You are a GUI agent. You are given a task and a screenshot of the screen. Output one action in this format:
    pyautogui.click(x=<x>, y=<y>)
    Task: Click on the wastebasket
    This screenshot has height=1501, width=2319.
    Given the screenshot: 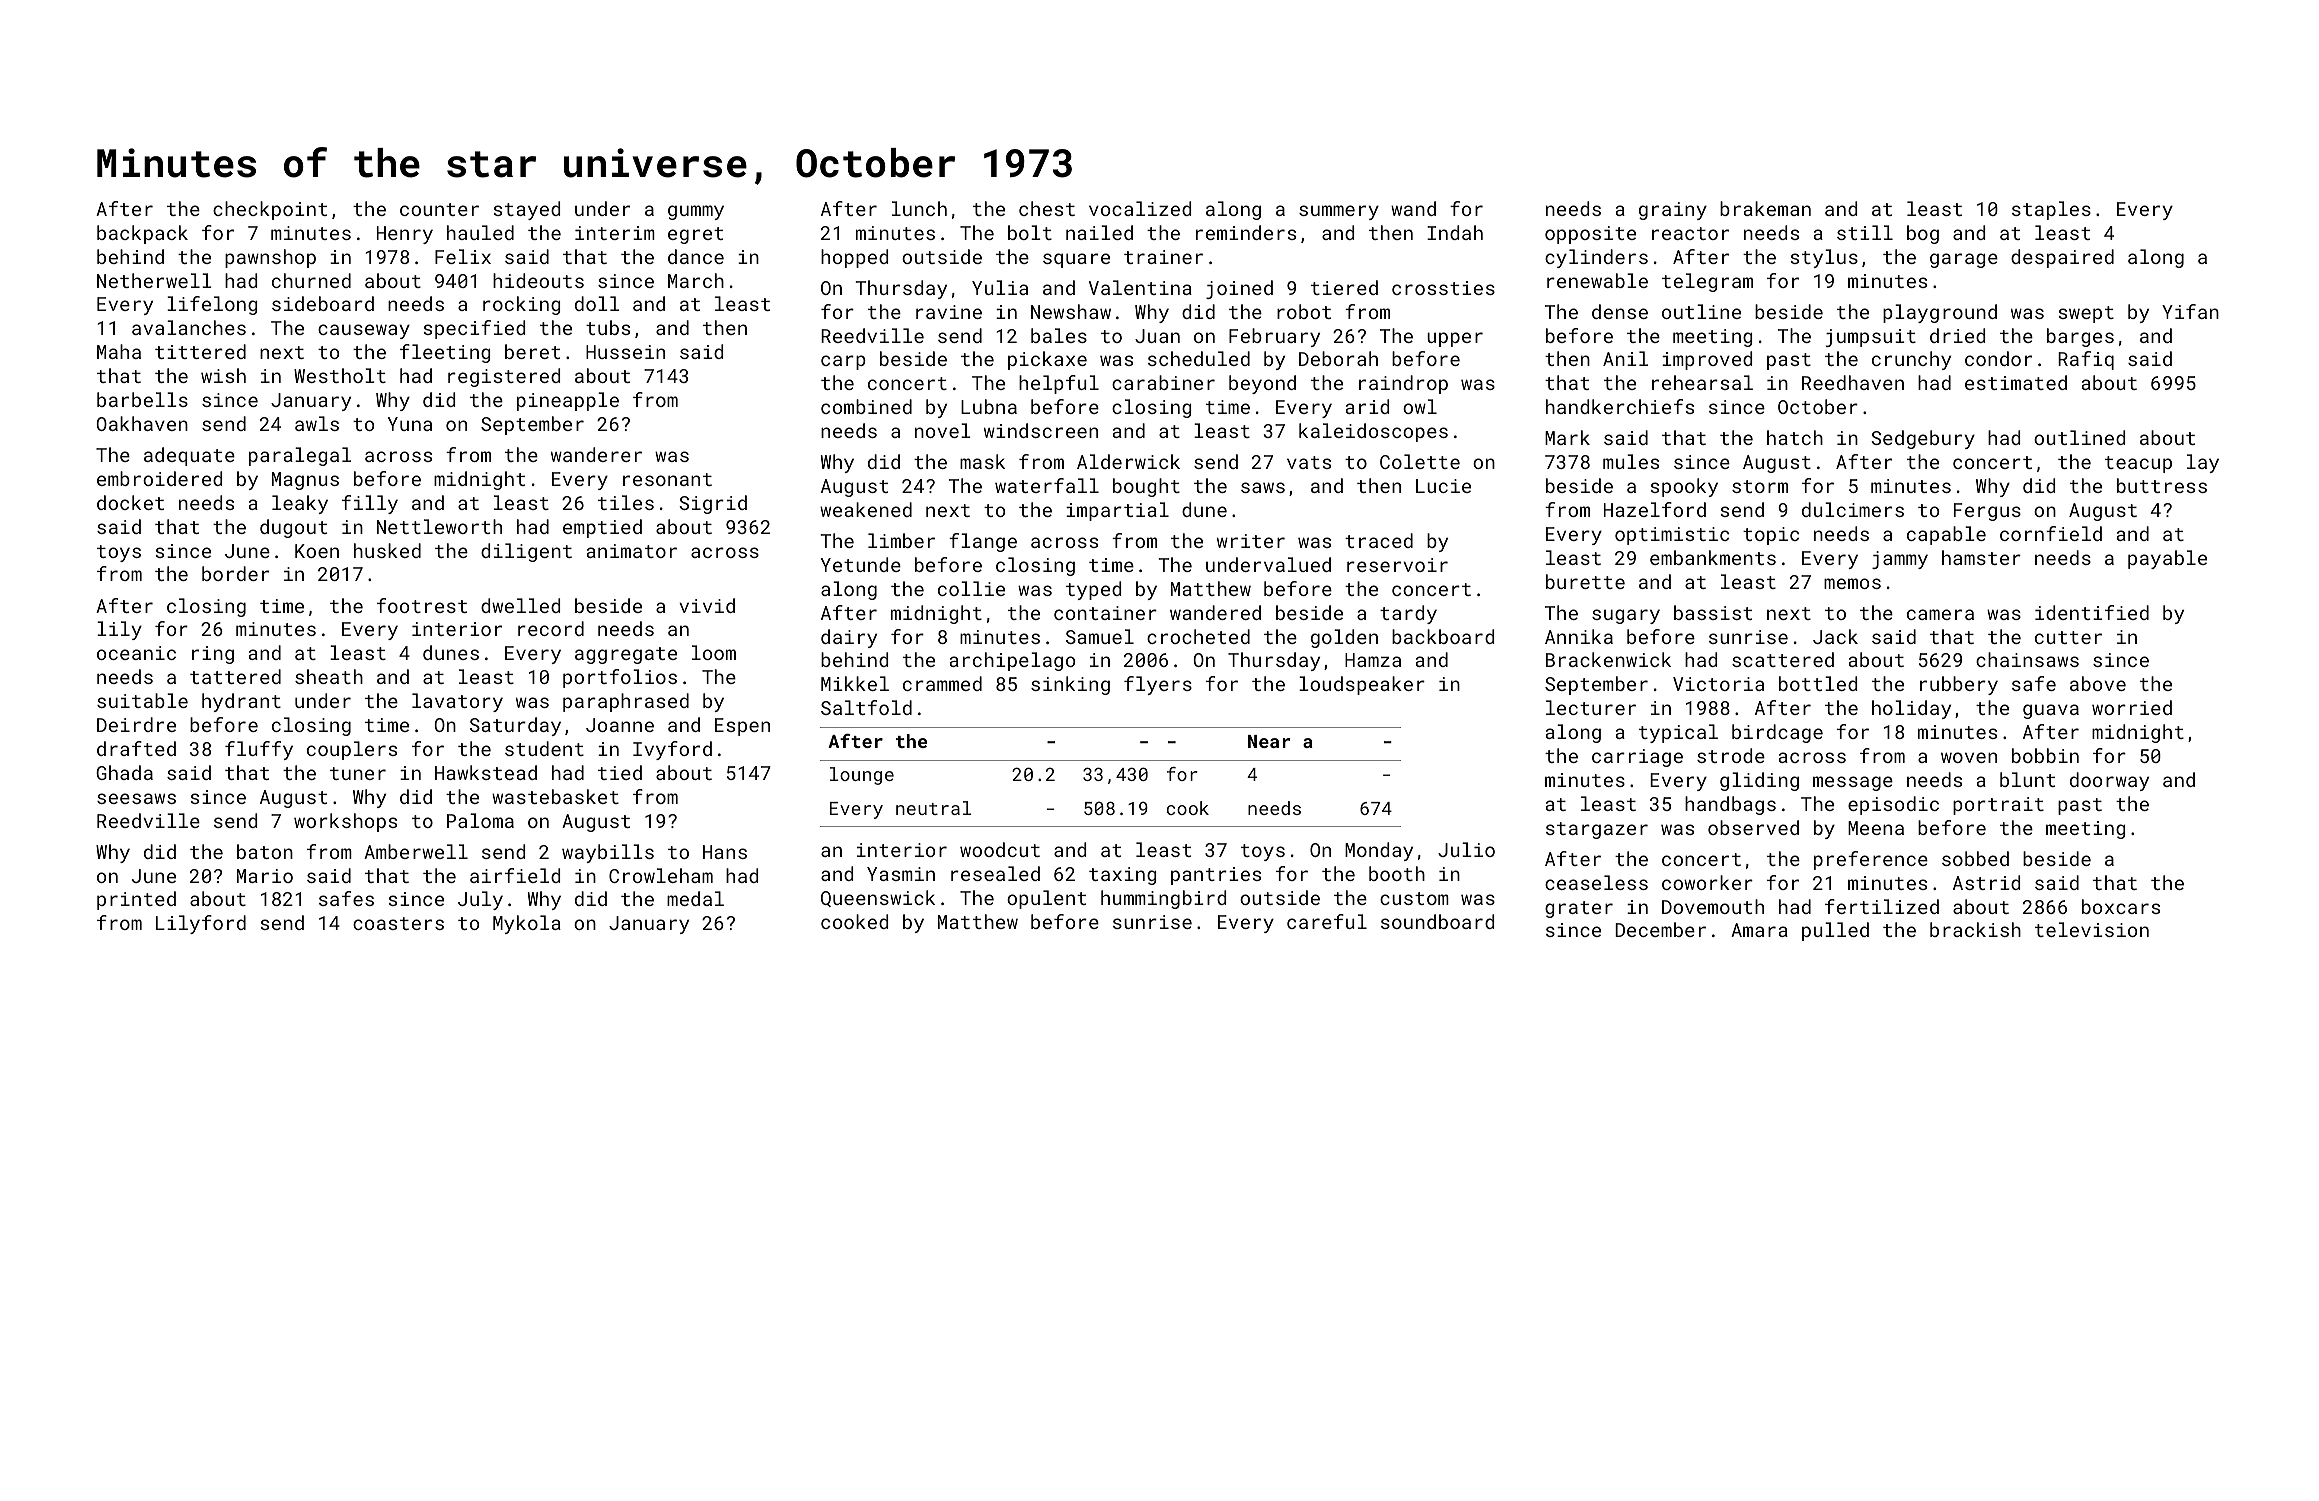 What is the action you would take?
    pyautogui.click(x=555, y=796)
